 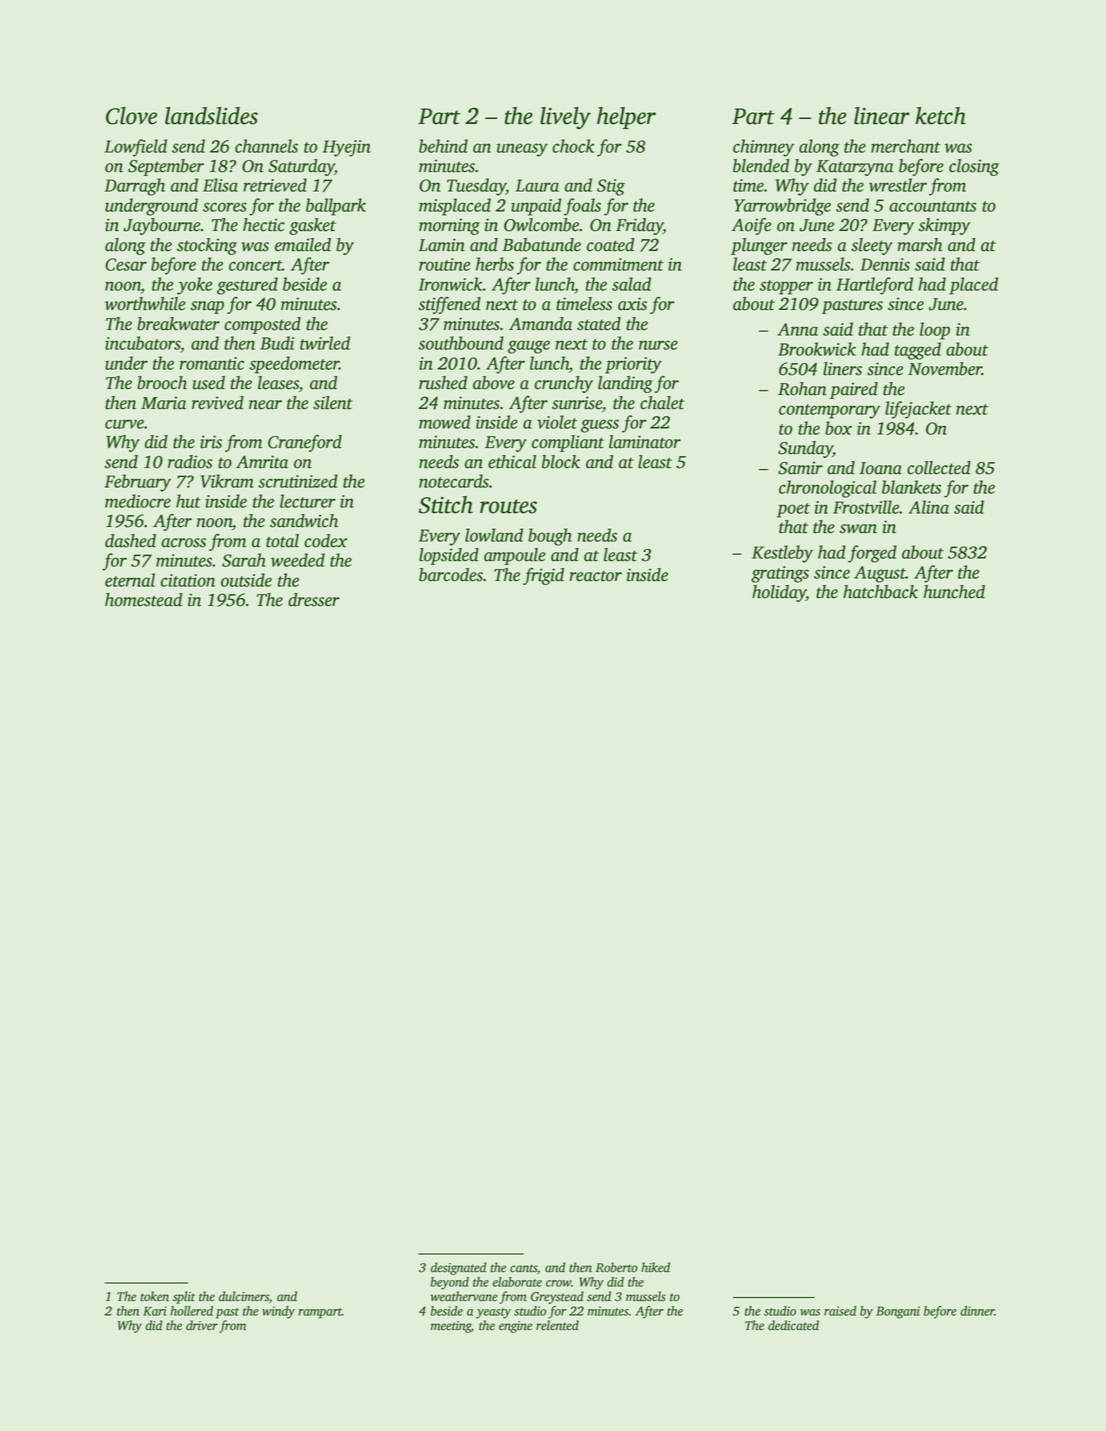 What do you see at coordinates (793, 1325) in the screenshot?
I see `dedicated` at bounding box center [793, 1325].
